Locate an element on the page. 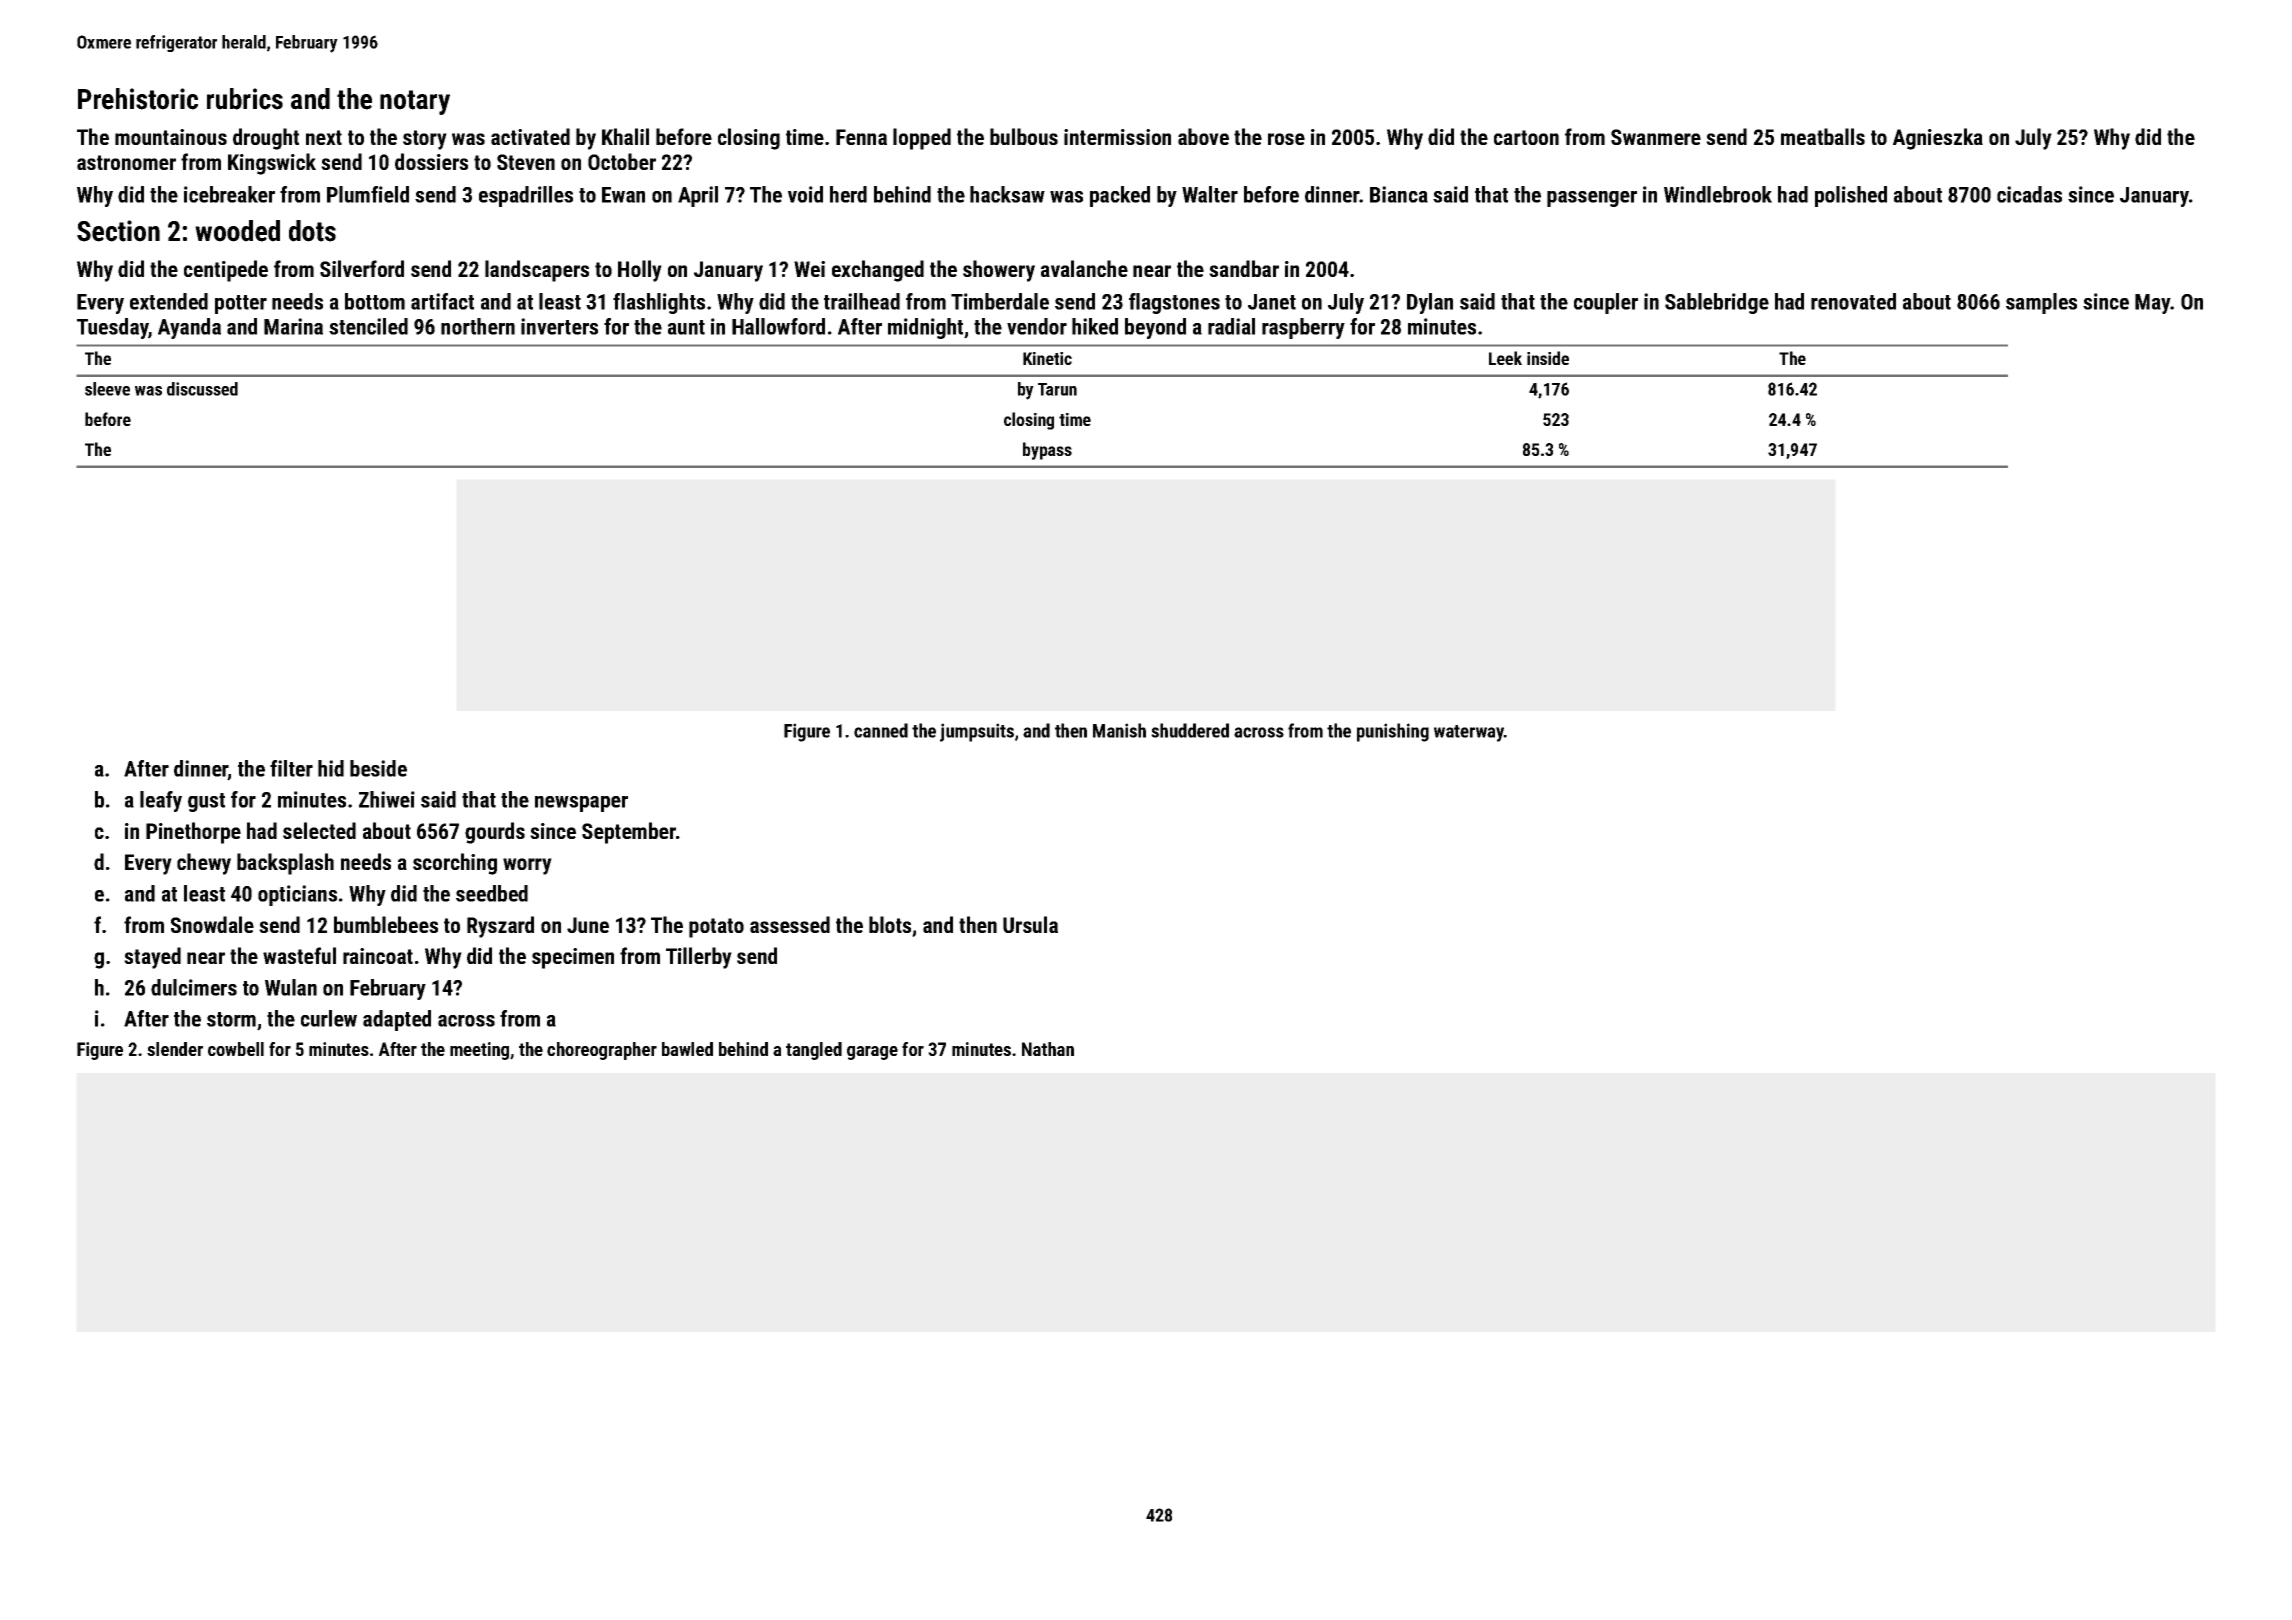  beside is located at coordinates (378, 768).
